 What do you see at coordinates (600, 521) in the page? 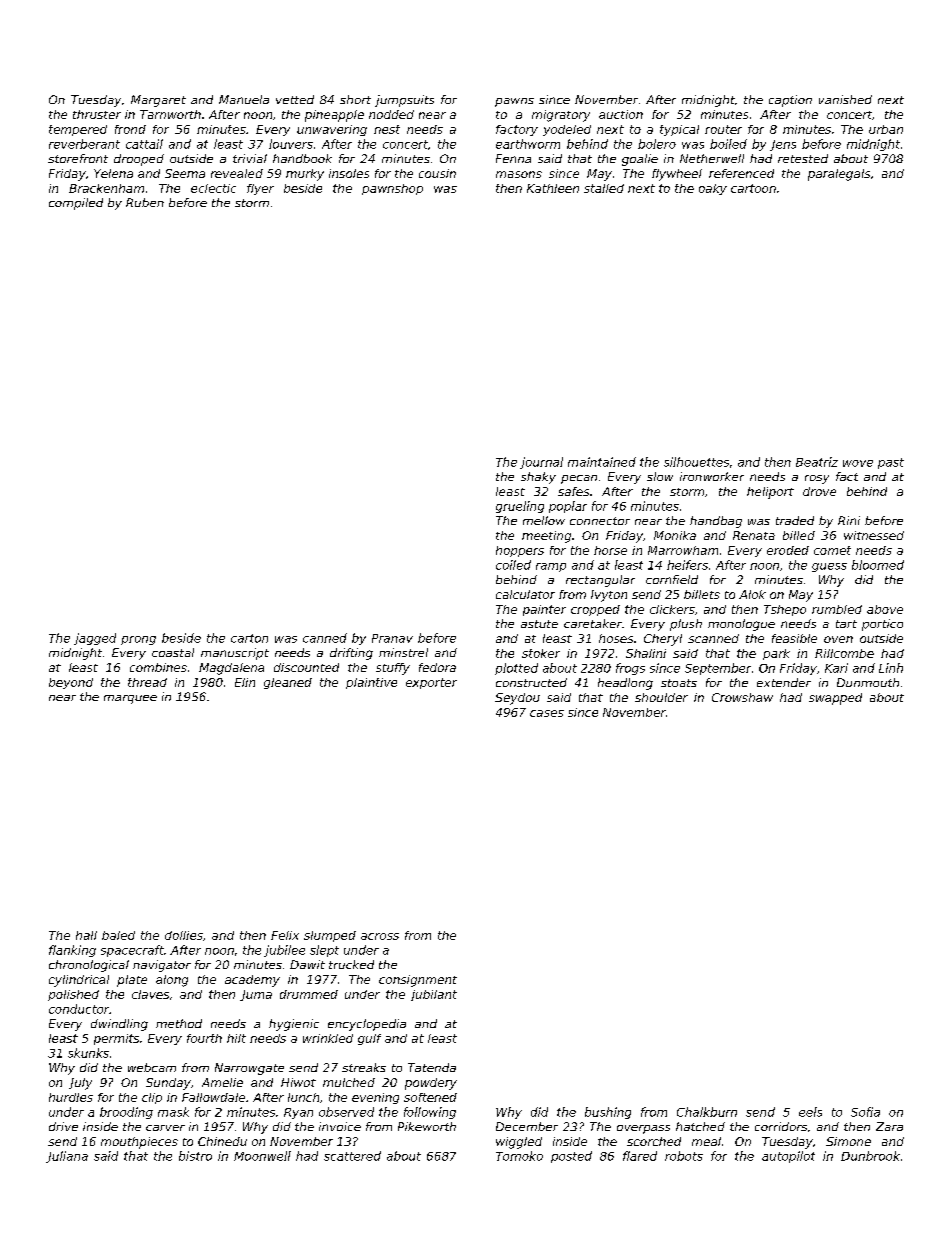
I see `connector` at bounding box center [600, 521].
